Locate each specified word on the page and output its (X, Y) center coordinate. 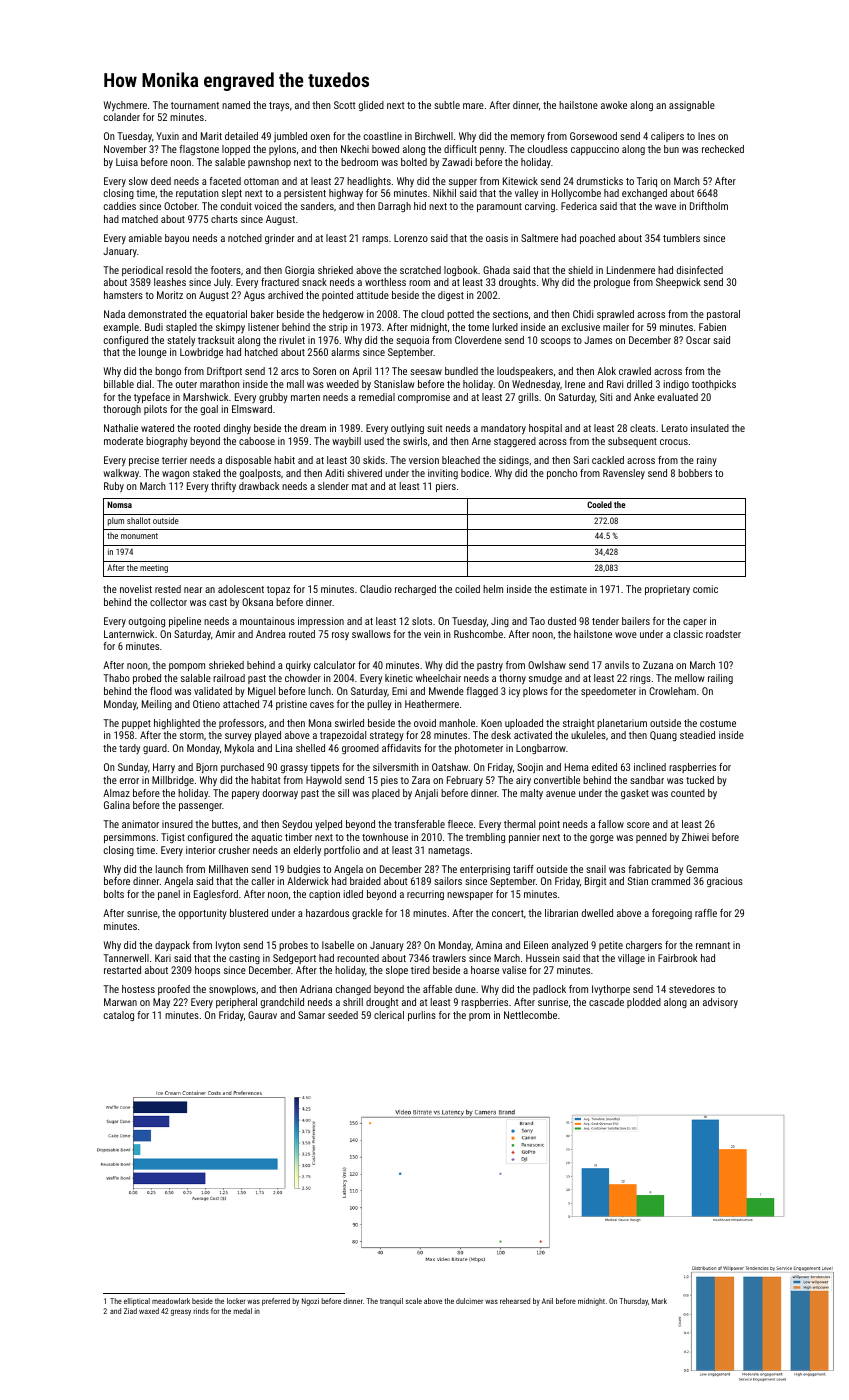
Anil (547, 1301)
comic (705, 589)
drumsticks (600, 181)
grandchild (282, 1003)
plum (116, 521)
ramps (375, 240)
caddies (120, 206)
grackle (367, 914)
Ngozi (310, 1302)
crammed (671, 881)
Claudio (376, 589)
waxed (149, 1311)
